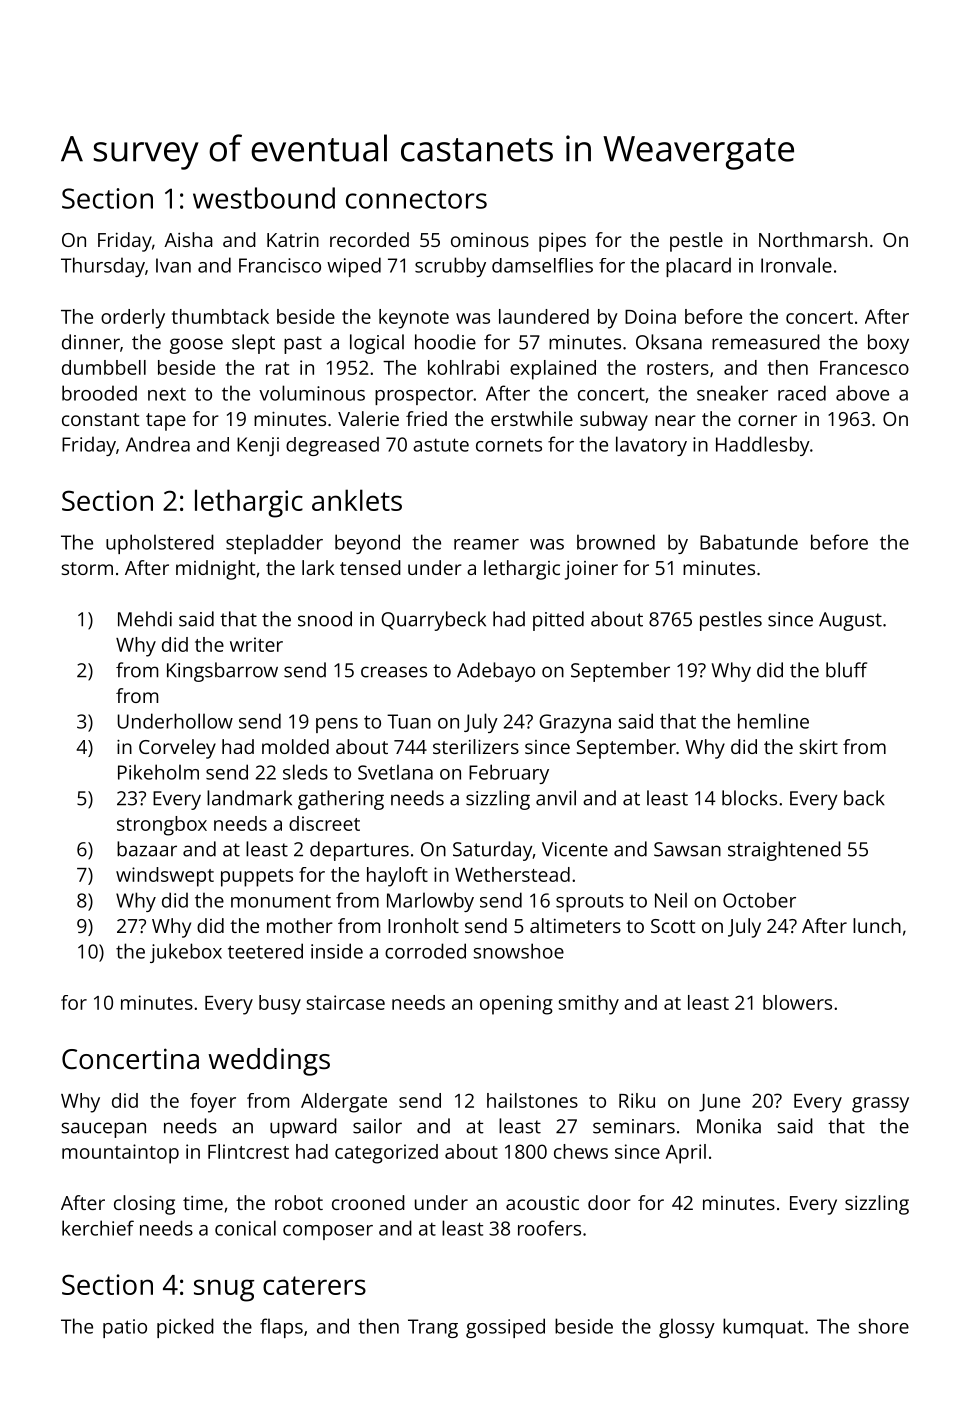  Describe the element at coordinates (416, 199) in the document. I see `connectors` at that location.
